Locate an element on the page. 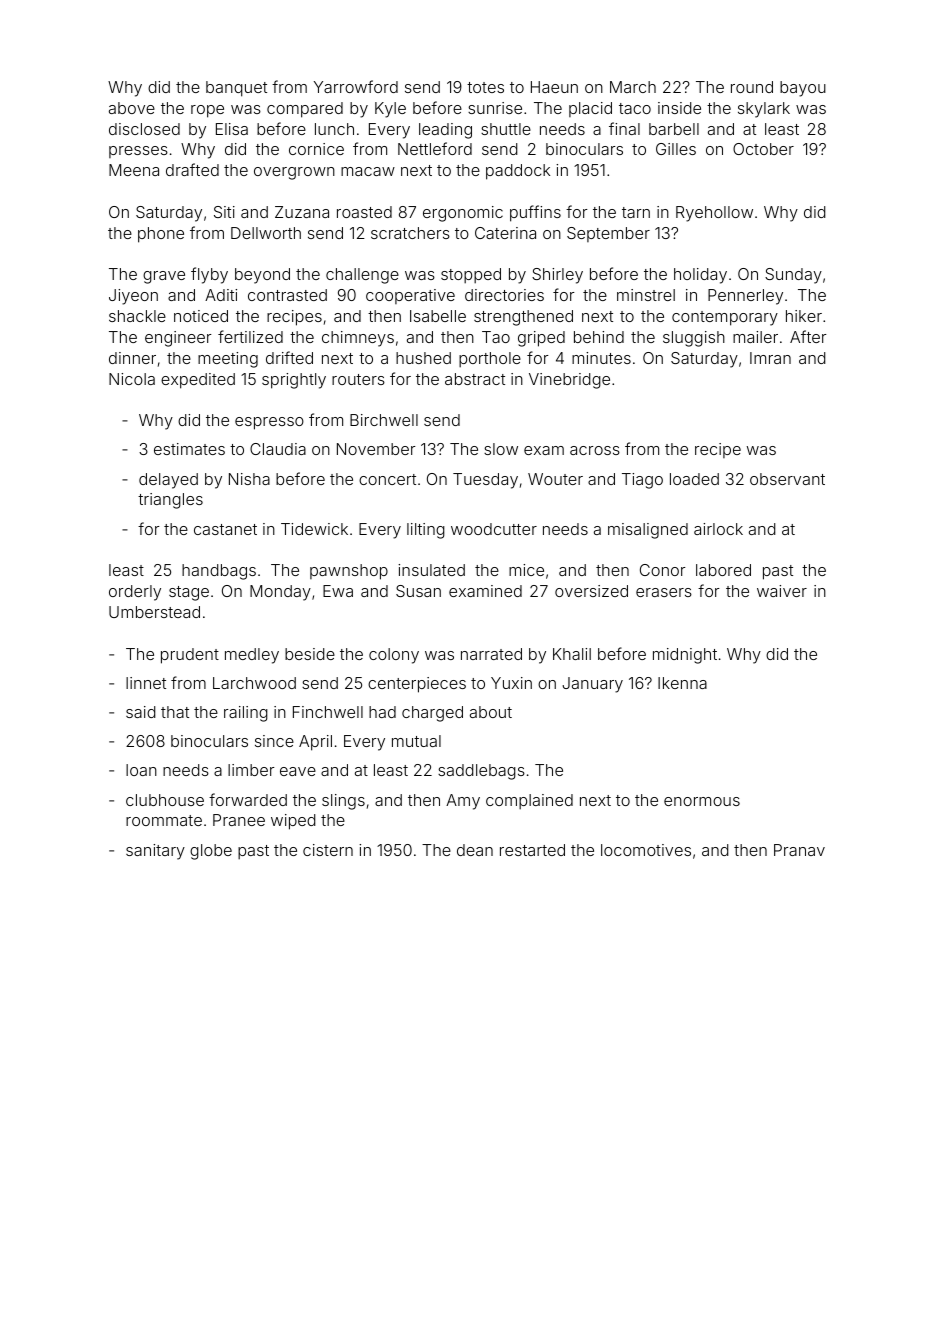 The width and height of the image is (935, 1329). delayed is located at coordinates (168, 481).
